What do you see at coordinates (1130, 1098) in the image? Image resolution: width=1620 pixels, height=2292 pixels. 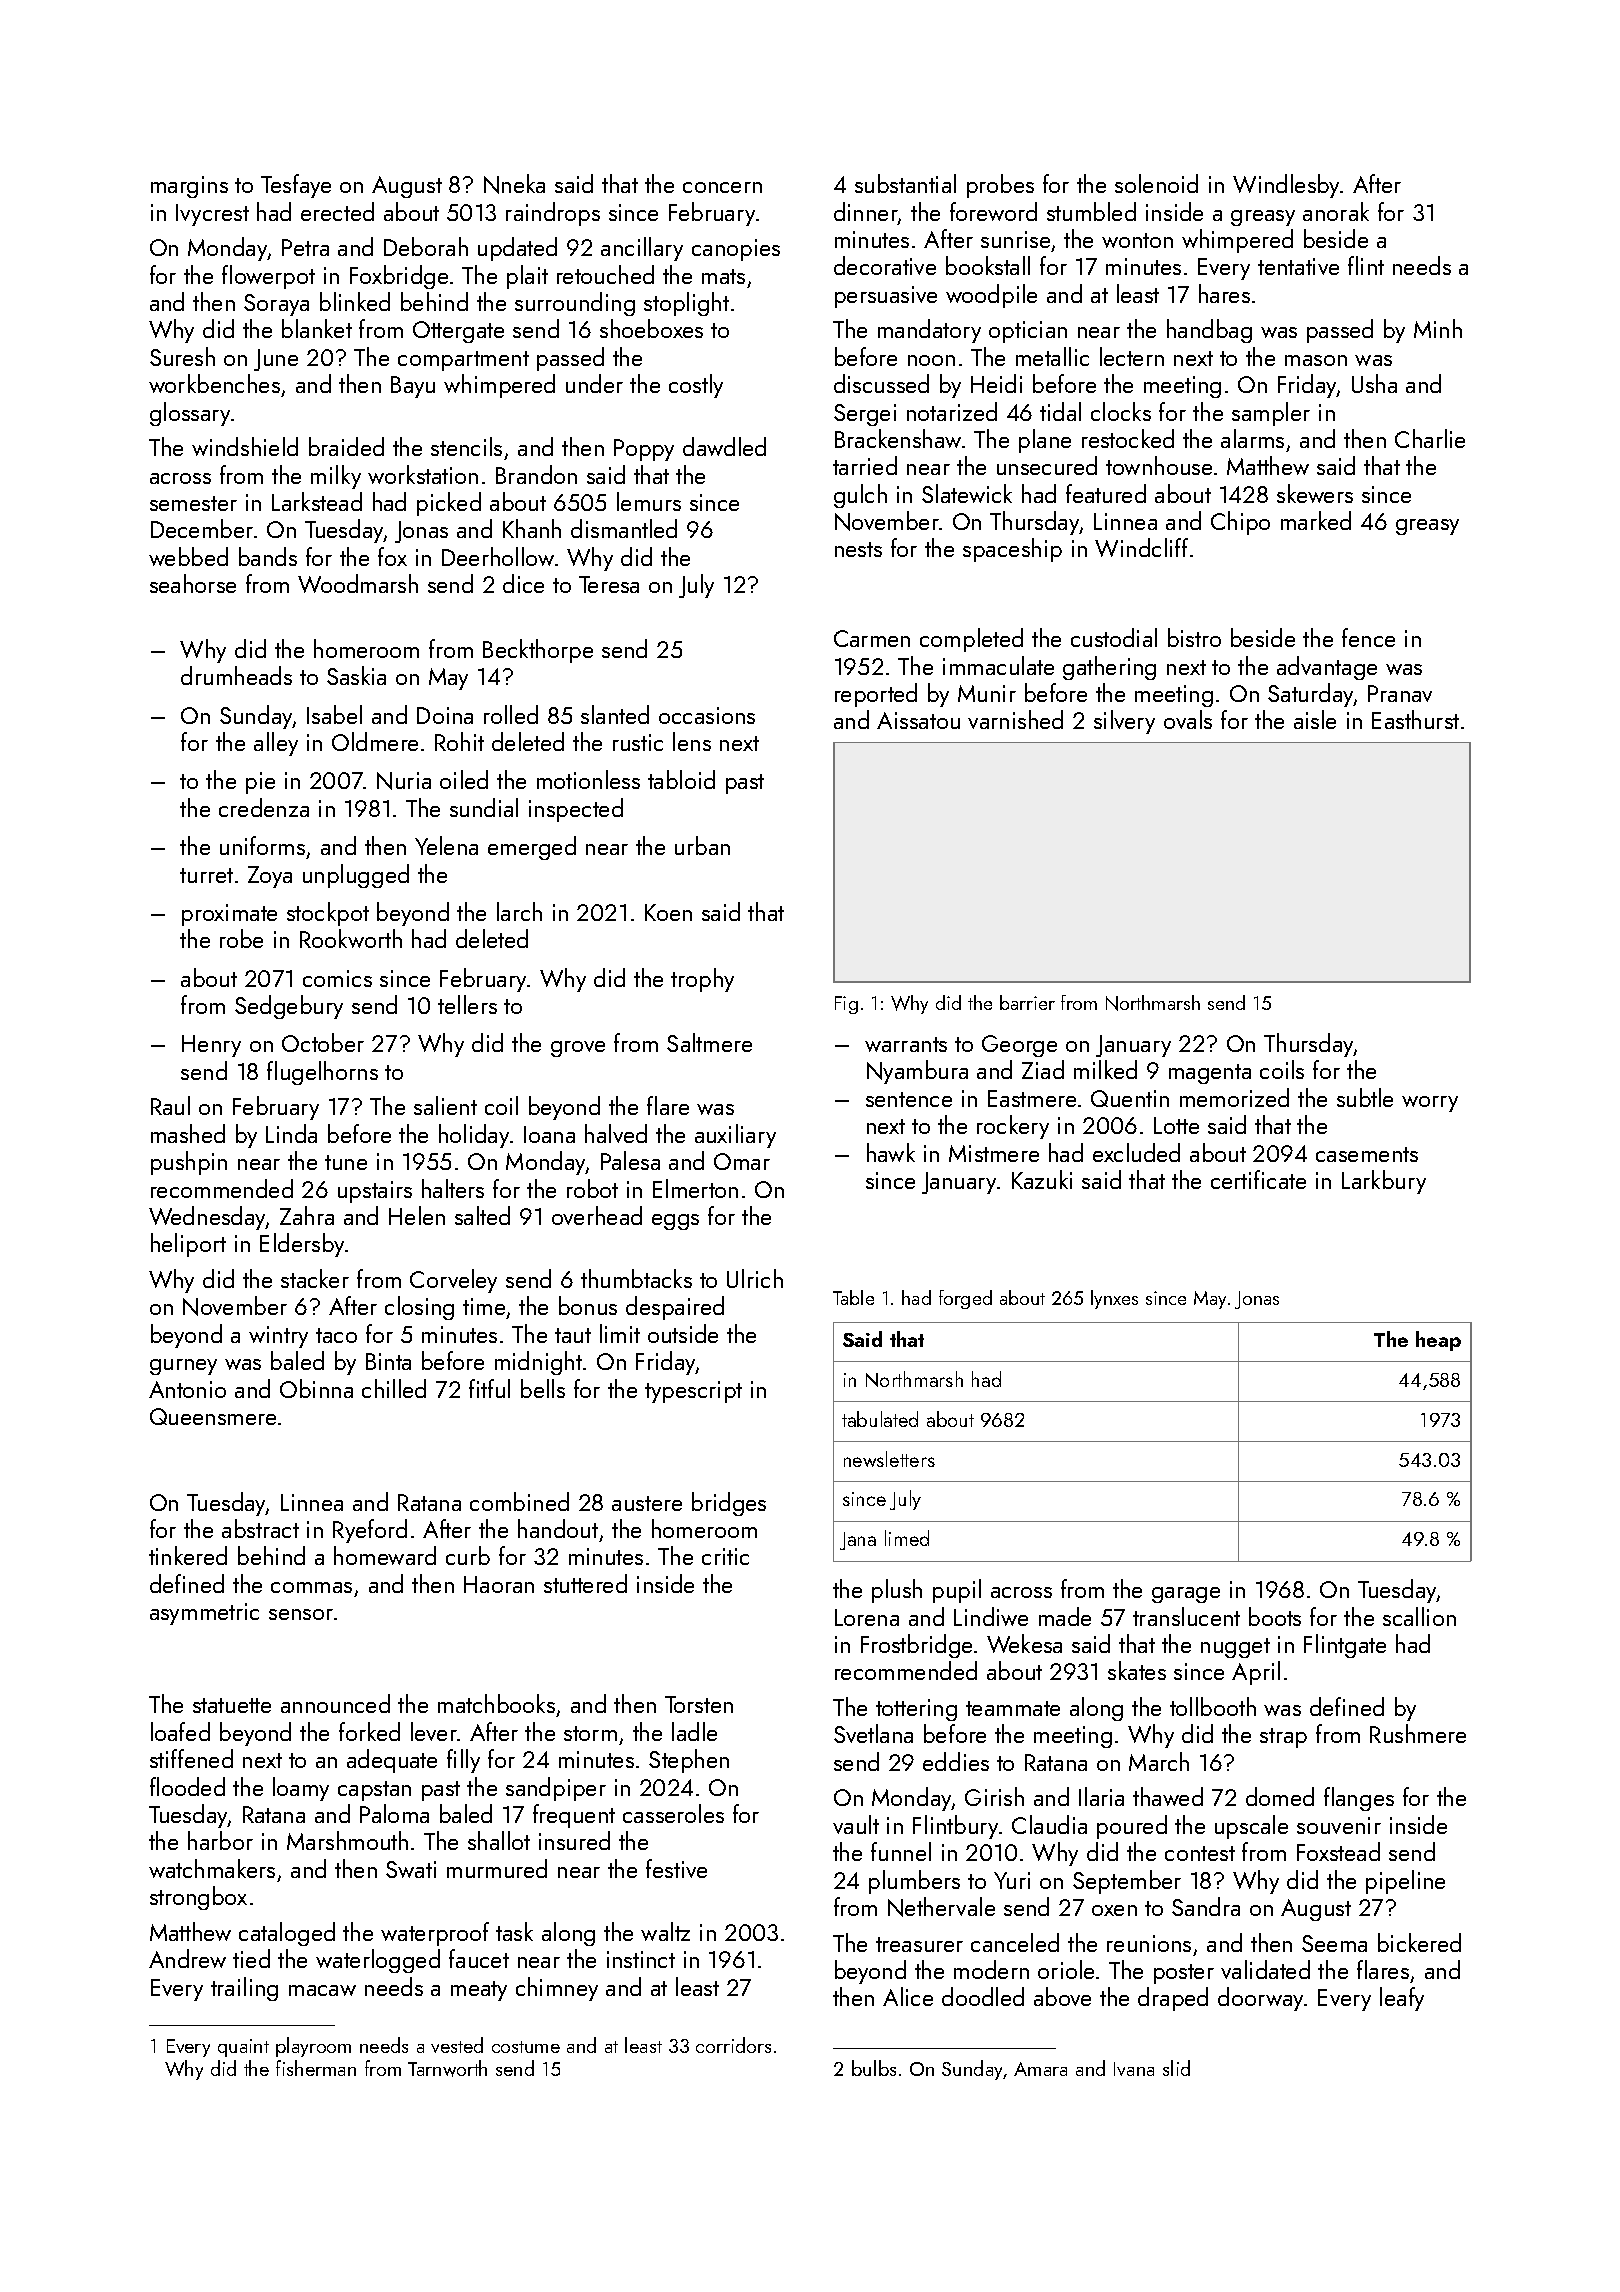 I see `Quentin` at bounding box center [1130, 1098].
